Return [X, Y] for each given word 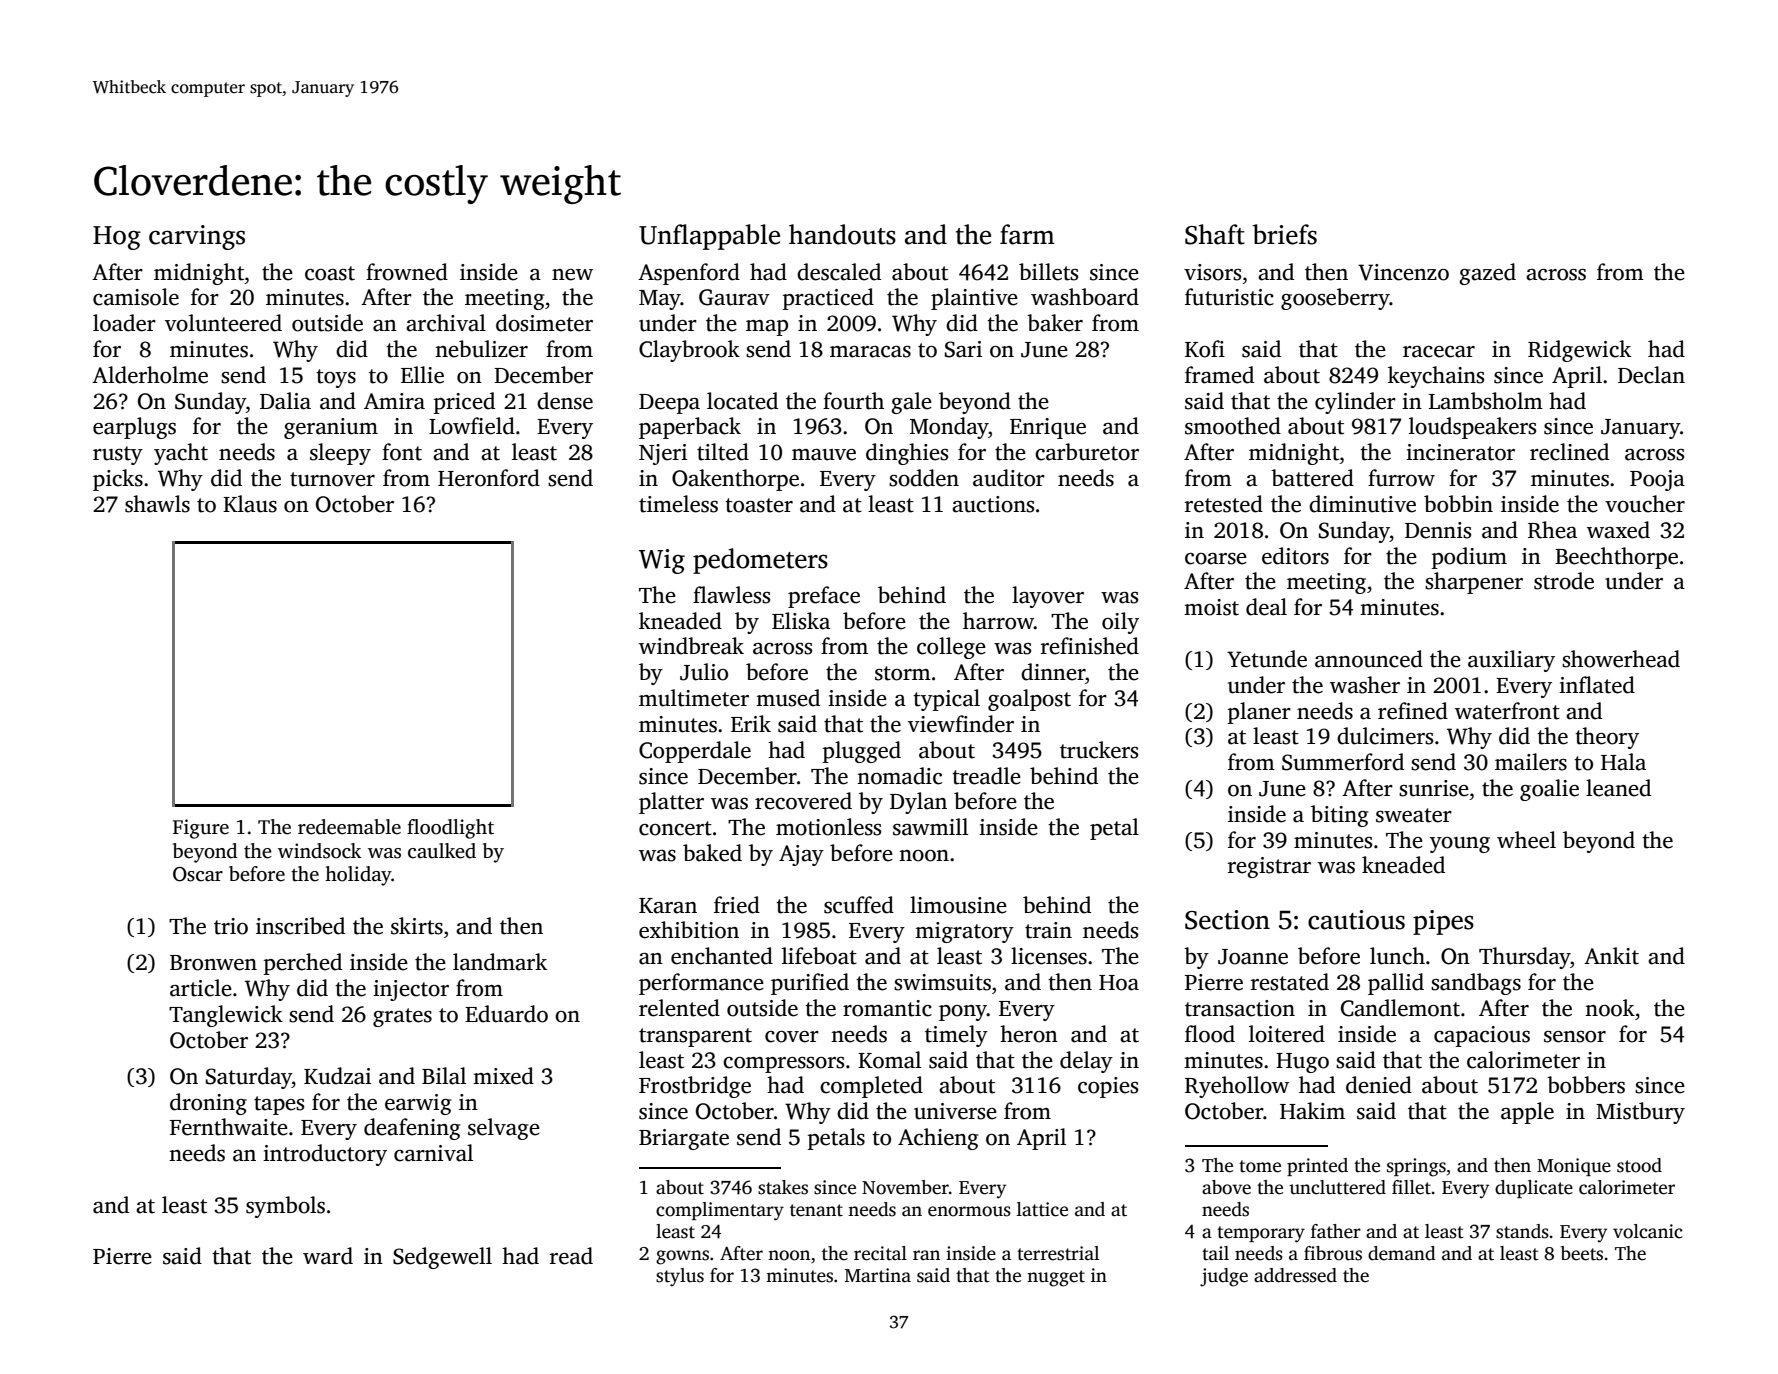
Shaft [1215, 234]
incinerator [1460, 452]
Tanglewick [226, 1016]
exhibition [689, 930]
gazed [1487, 274]
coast [330, 273]
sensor [1575, 1037]
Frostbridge [695, 1087]
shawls [157, 504]
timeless [678, 504]
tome [1260, 1166]
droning [208, 1104]
